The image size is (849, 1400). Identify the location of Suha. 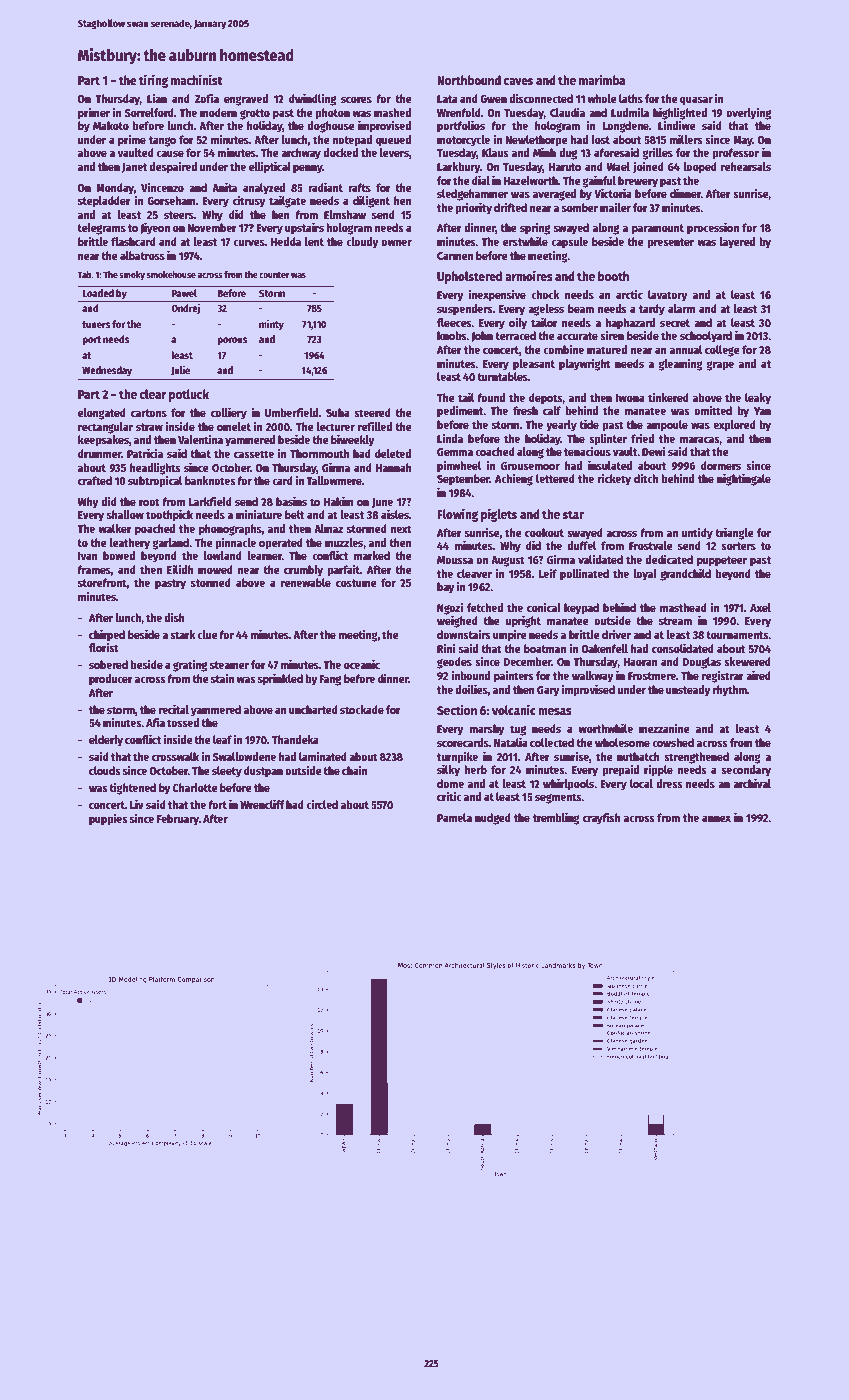
(338, 412).
